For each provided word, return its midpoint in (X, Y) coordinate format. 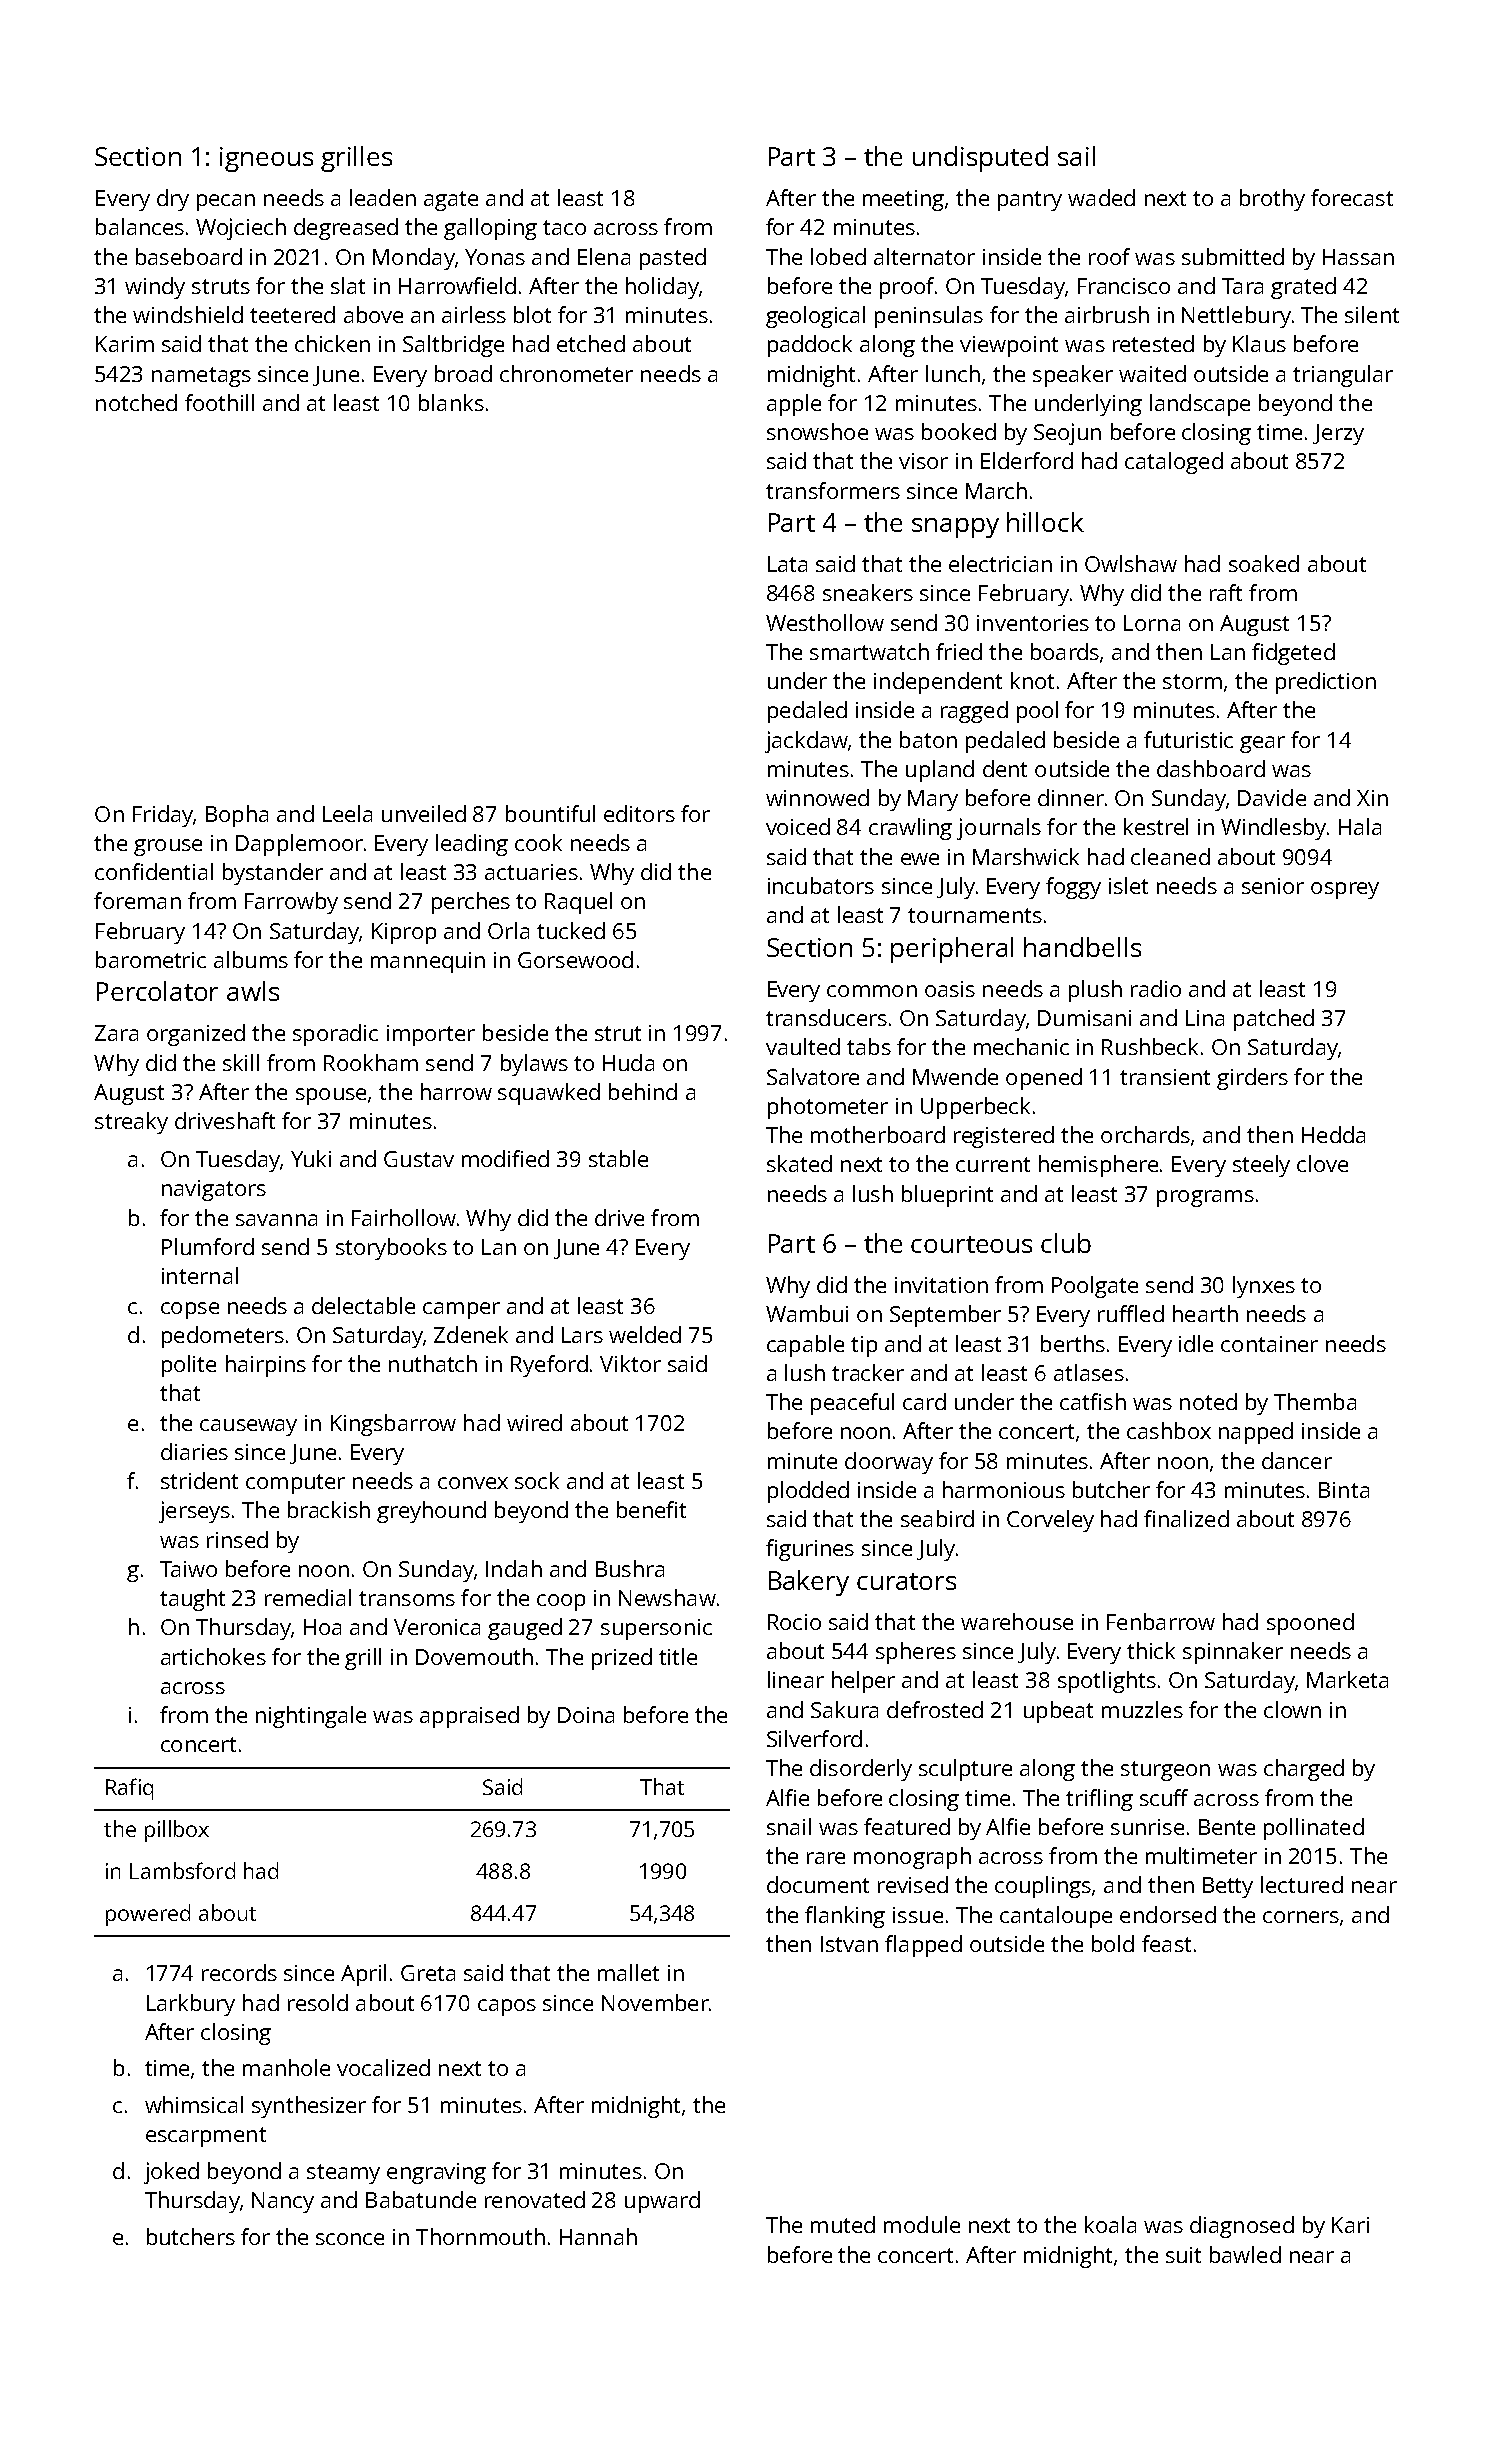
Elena (604, 256)
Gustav (419, 1159)
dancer (1297, 1460)
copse (190, 1310)
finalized (1186, 1518)
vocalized (383, 2067)
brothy (1272, 200)
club (1066, 1243)
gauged (525, 1629)
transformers (833, 490)
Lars (582, 1335)
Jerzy (1338, 434)
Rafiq (129, 1789)
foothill (219, 402)
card (924, 1401)
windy (155, 288)
